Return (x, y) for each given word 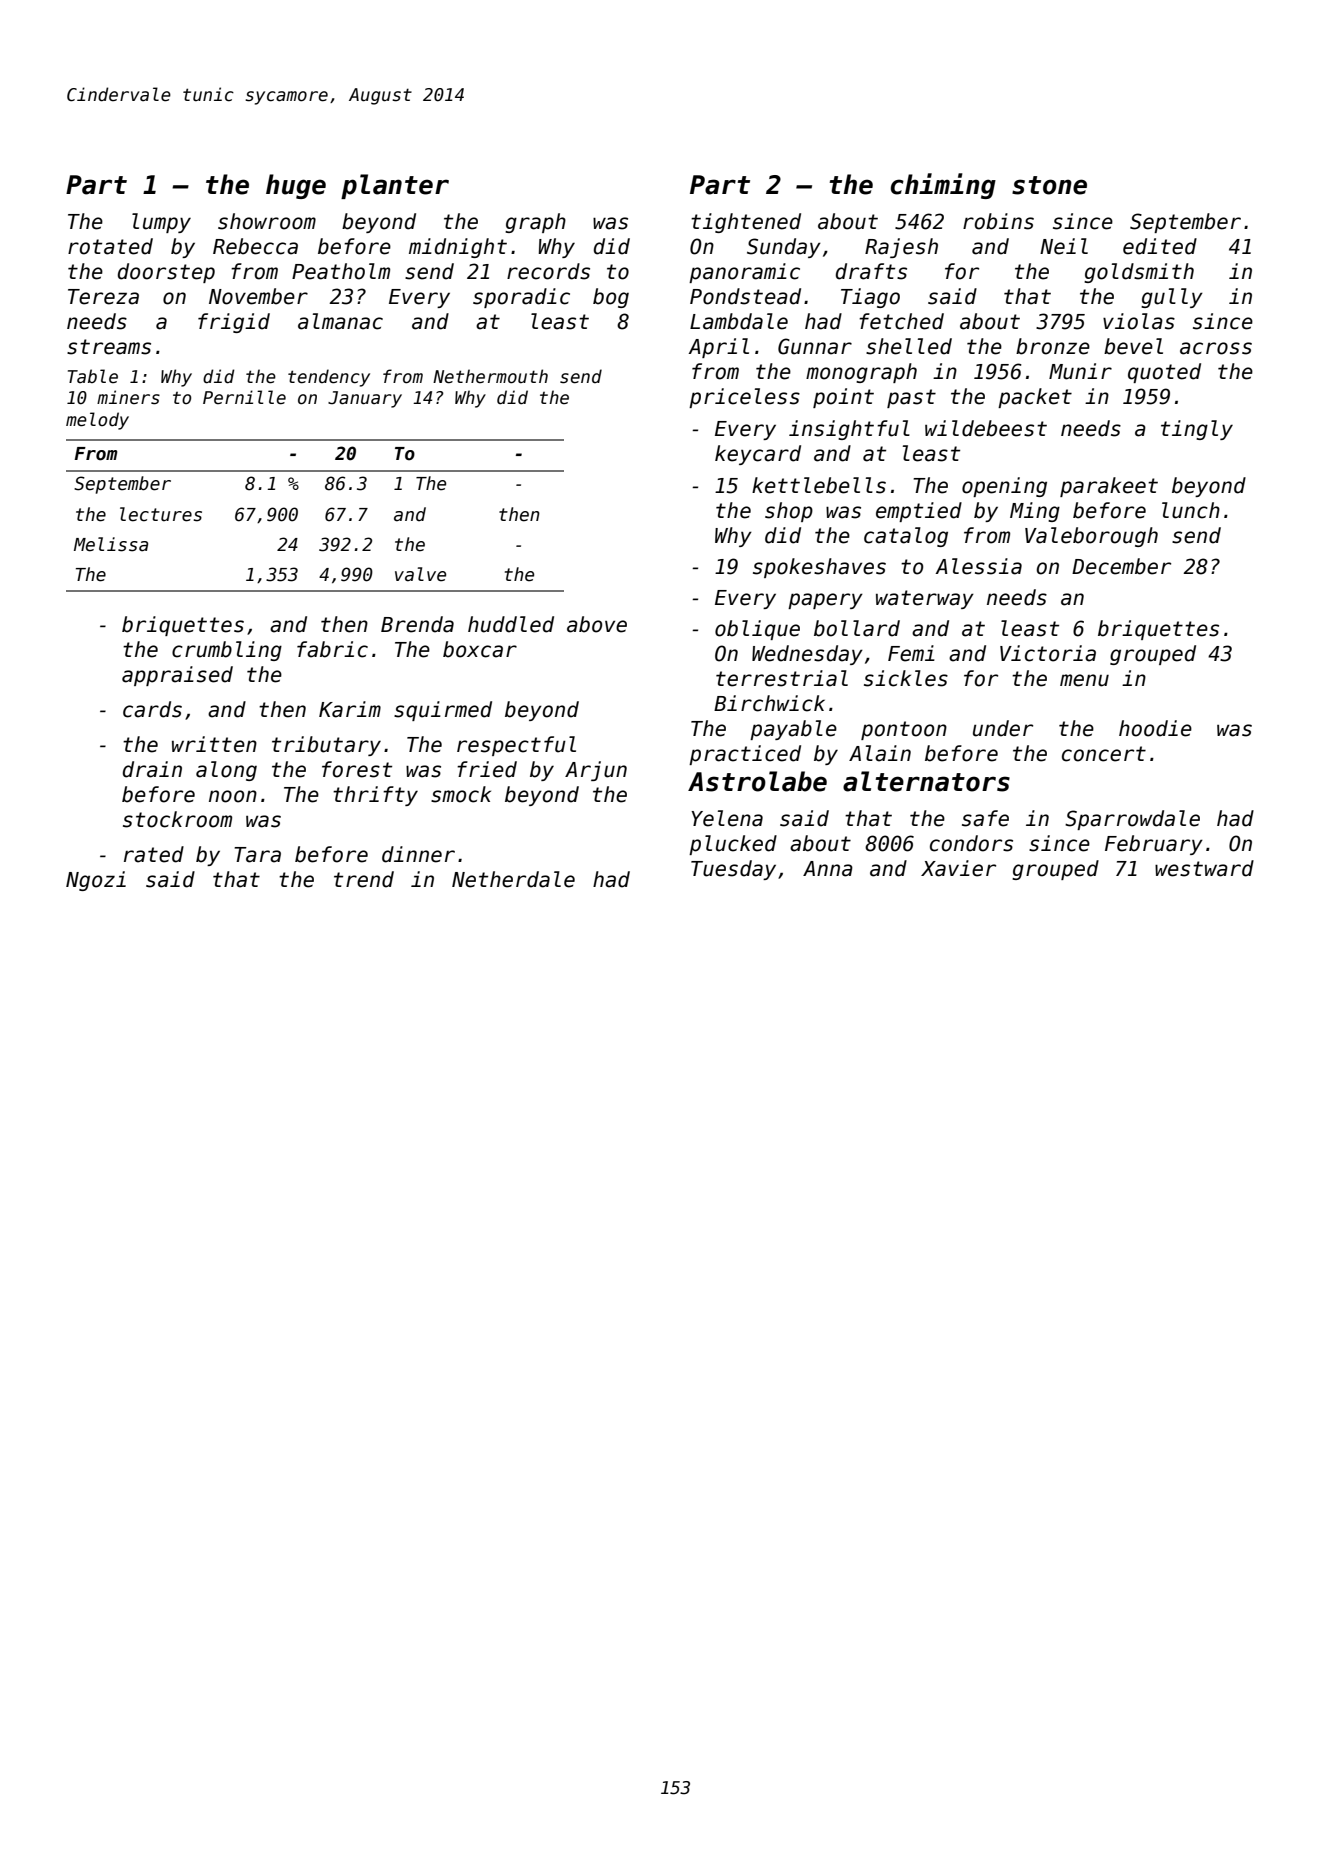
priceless (744, 398)
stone (1049, 185)
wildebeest (986, 428)
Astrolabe (757, 781)
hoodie (1155, 728)
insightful (849, 430)
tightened (746, 223)
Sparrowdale (1132, 820)
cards (152, 709)
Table (93, 376)
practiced (745, 755)
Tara (257, 855)
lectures (161, 514)
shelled (909, 346)
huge (296, 186)
